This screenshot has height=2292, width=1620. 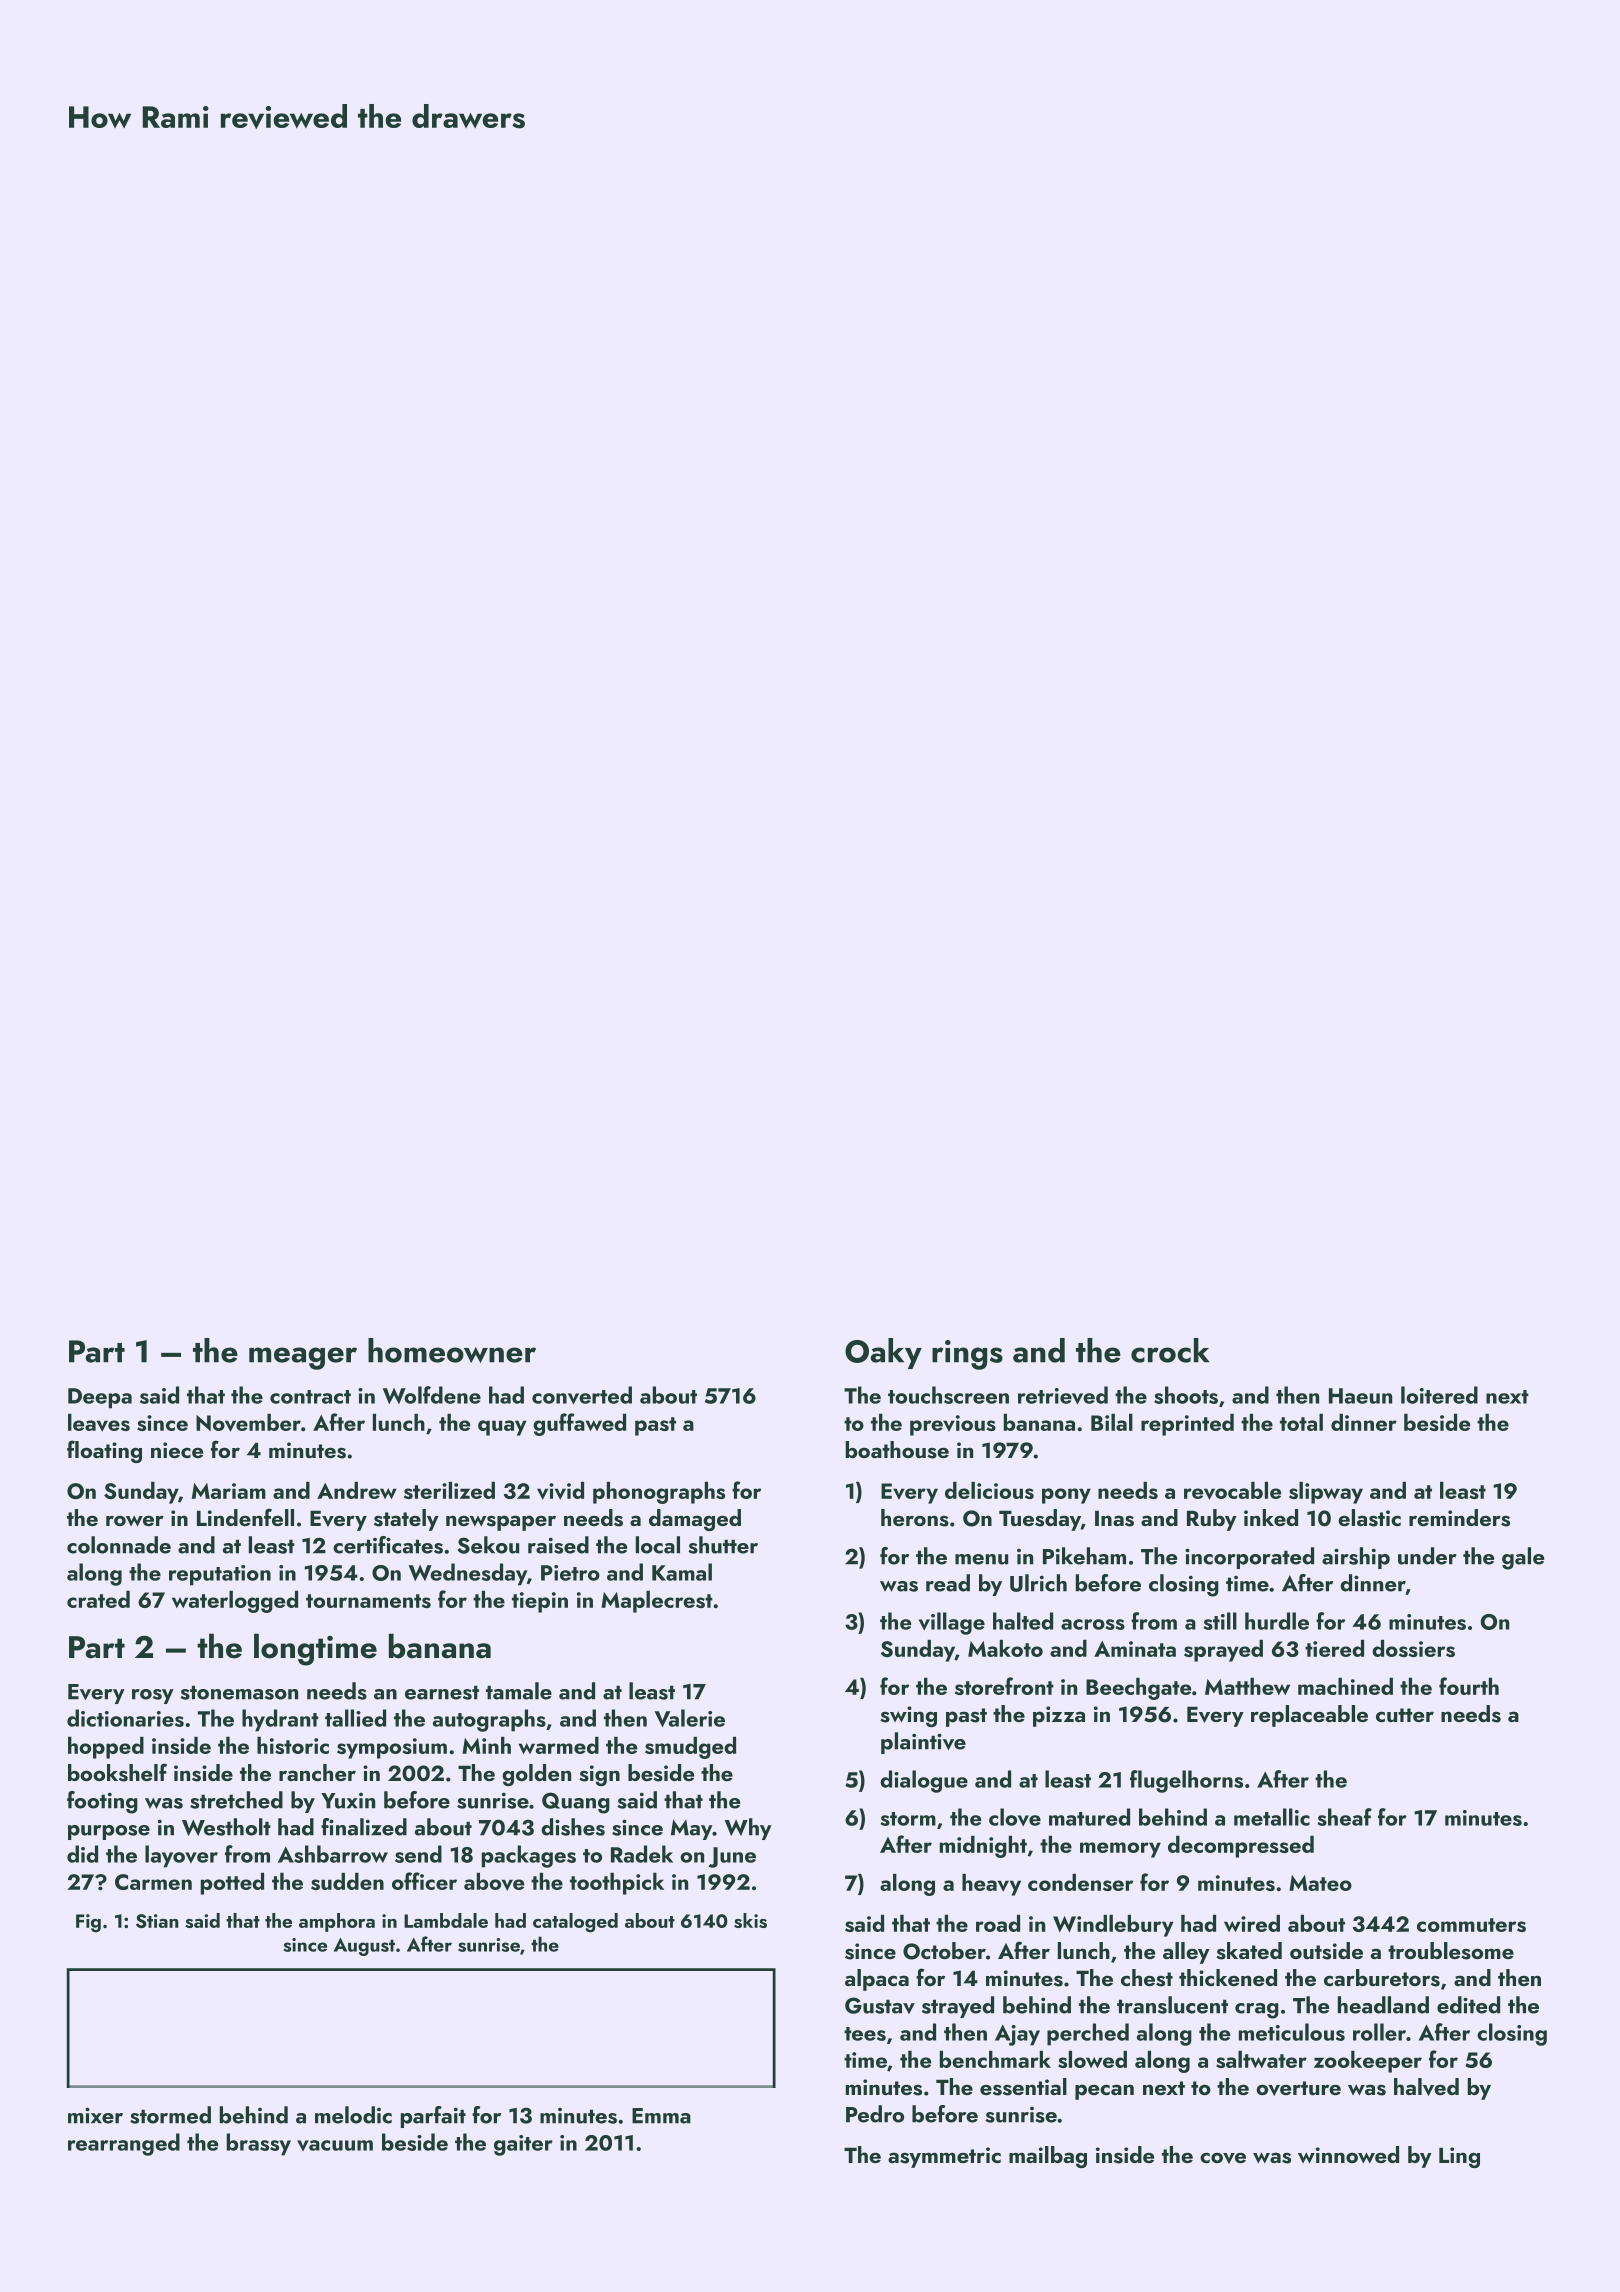 I want to click on sudden, so click(x=347, y=1881).
